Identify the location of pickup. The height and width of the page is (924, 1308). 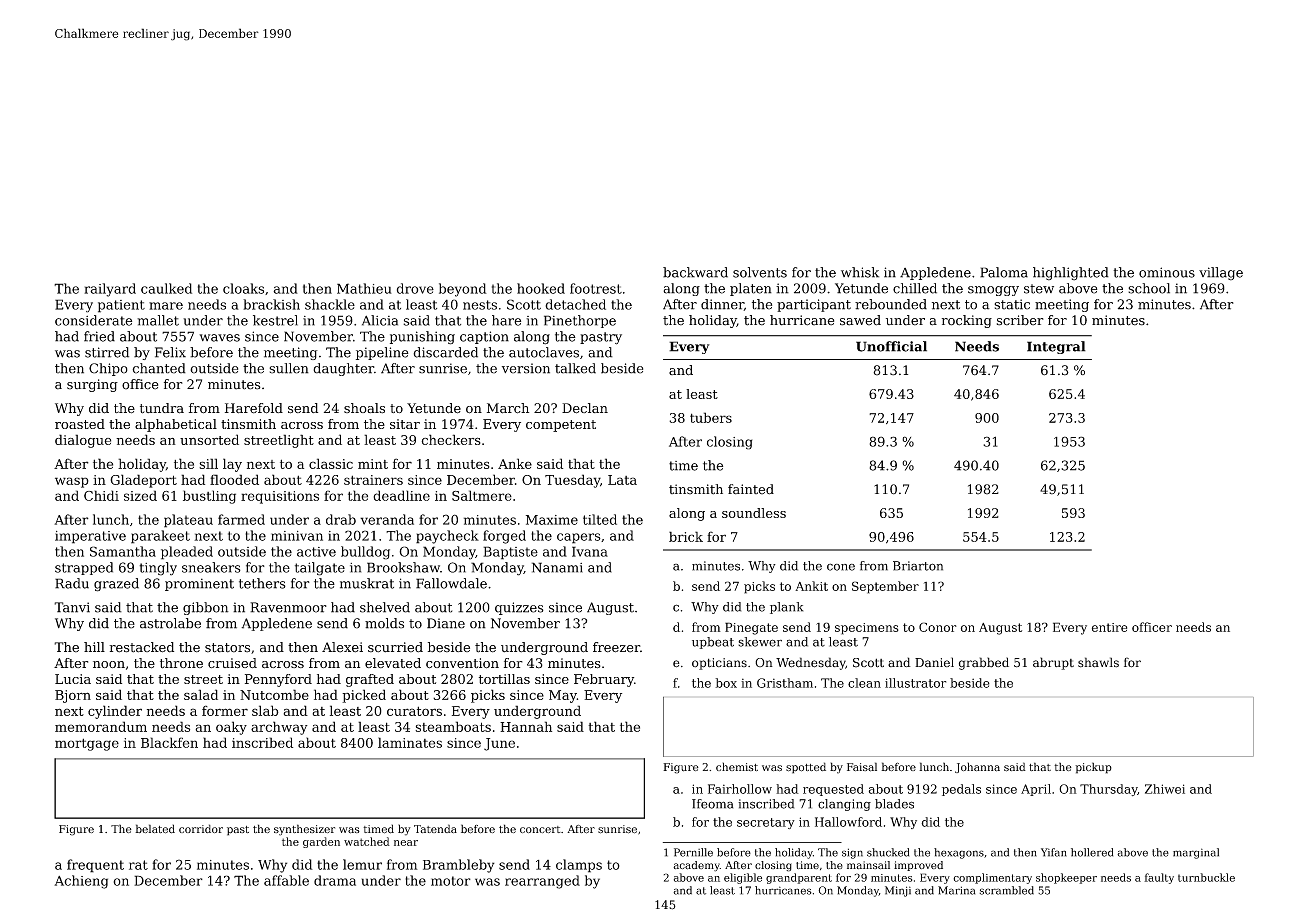
(1093, 768).
